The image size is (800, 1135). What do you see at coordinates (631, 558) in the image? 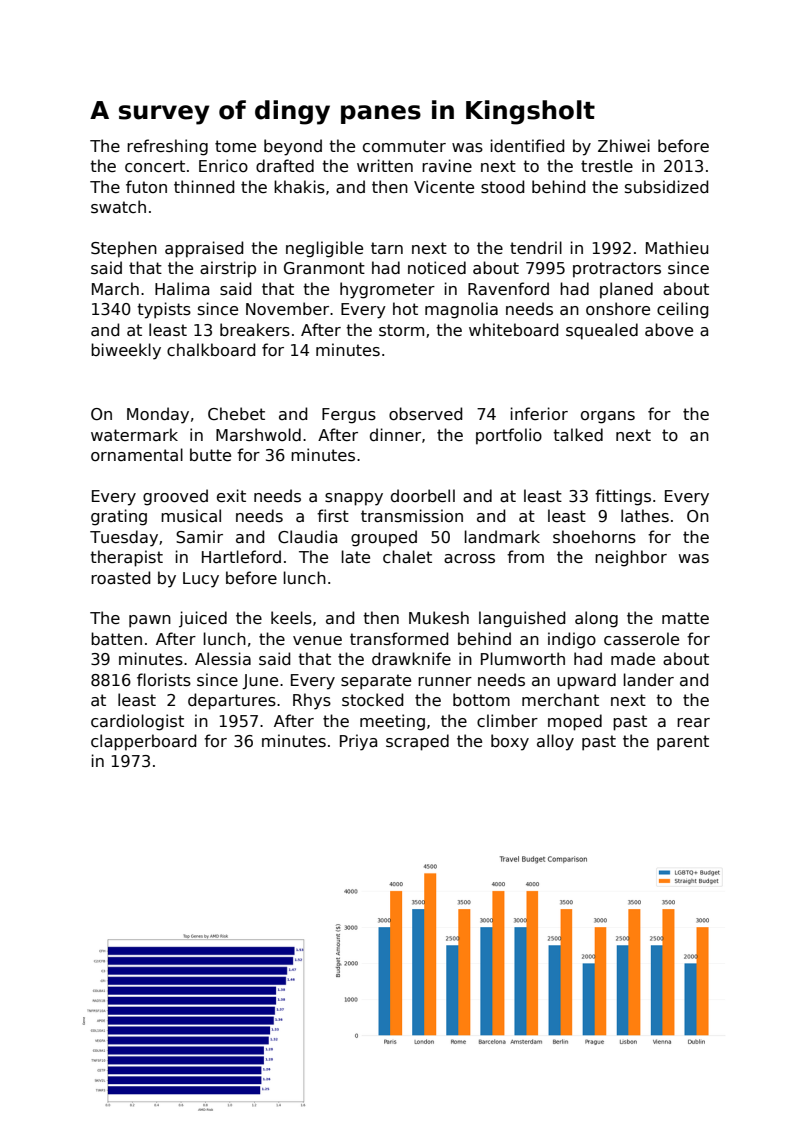
I see `neighbor` at bounding box center [631, 558].
